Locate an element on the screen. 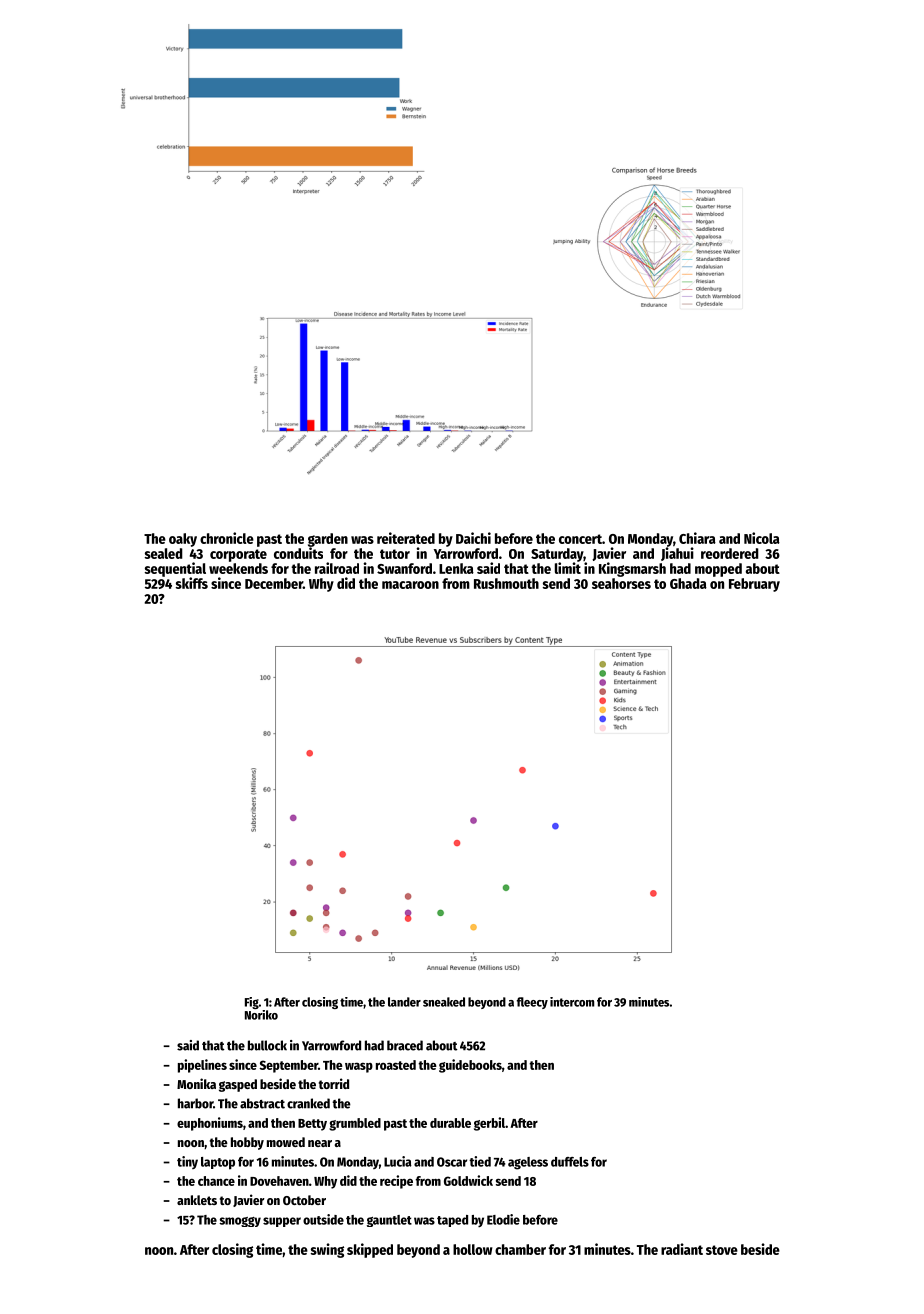 This screenshot has width=924, height=1314. anklets is located at coordinates (197, 1200).
